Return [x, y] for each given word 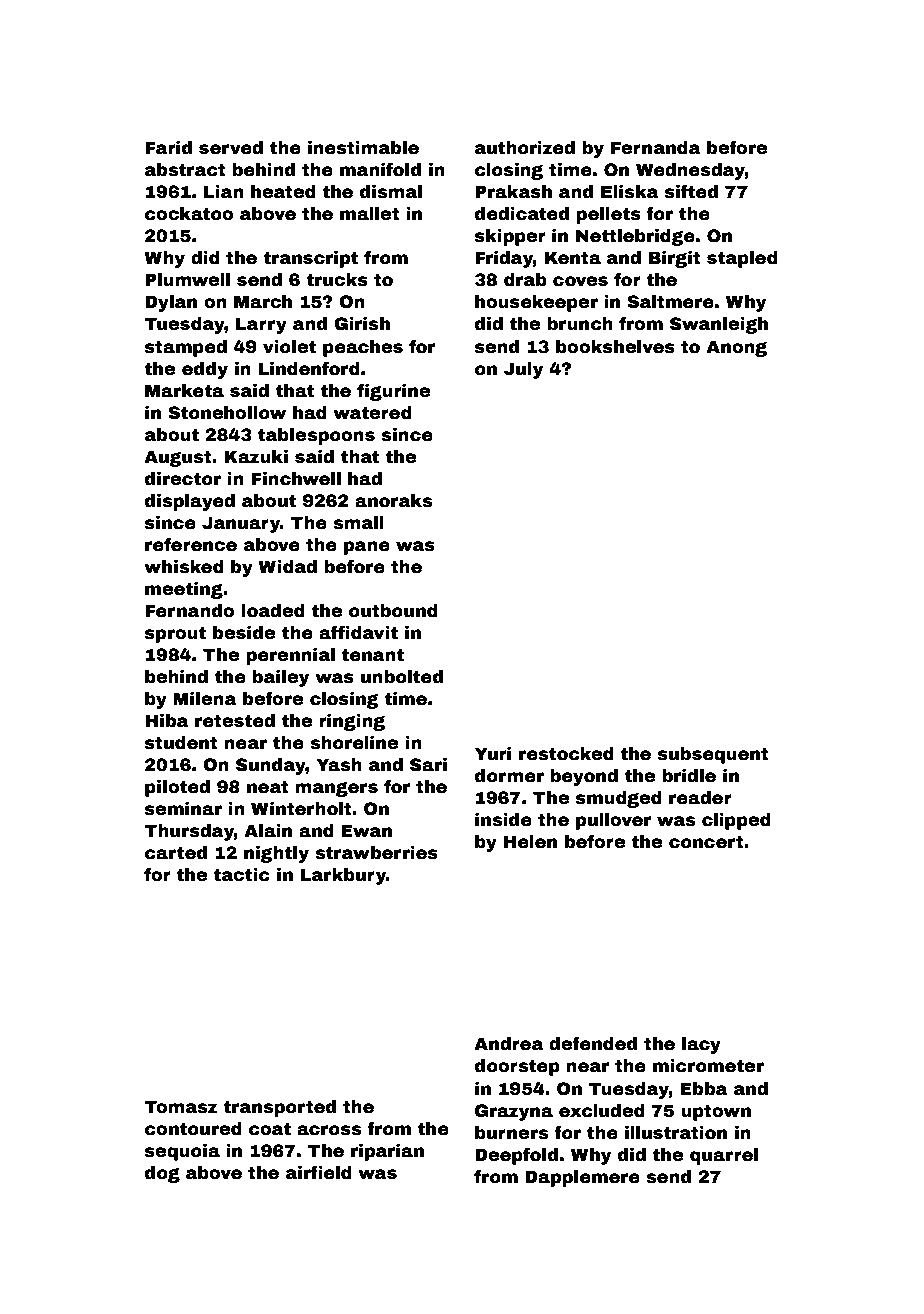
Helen [530, 842]
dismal [391, 192]
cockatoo [189, 214]
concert [706, 842]
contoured [193, 1129]
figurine [393, 392]
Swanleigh [719, 325]
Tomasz [180, 1107]
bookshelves [615, 347]
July [523, 370]
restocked [566, 754]
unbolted [402, 677]
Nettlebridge [635, 237]
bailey [280, 678]
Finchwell [296, 479]
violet [289, 347]
